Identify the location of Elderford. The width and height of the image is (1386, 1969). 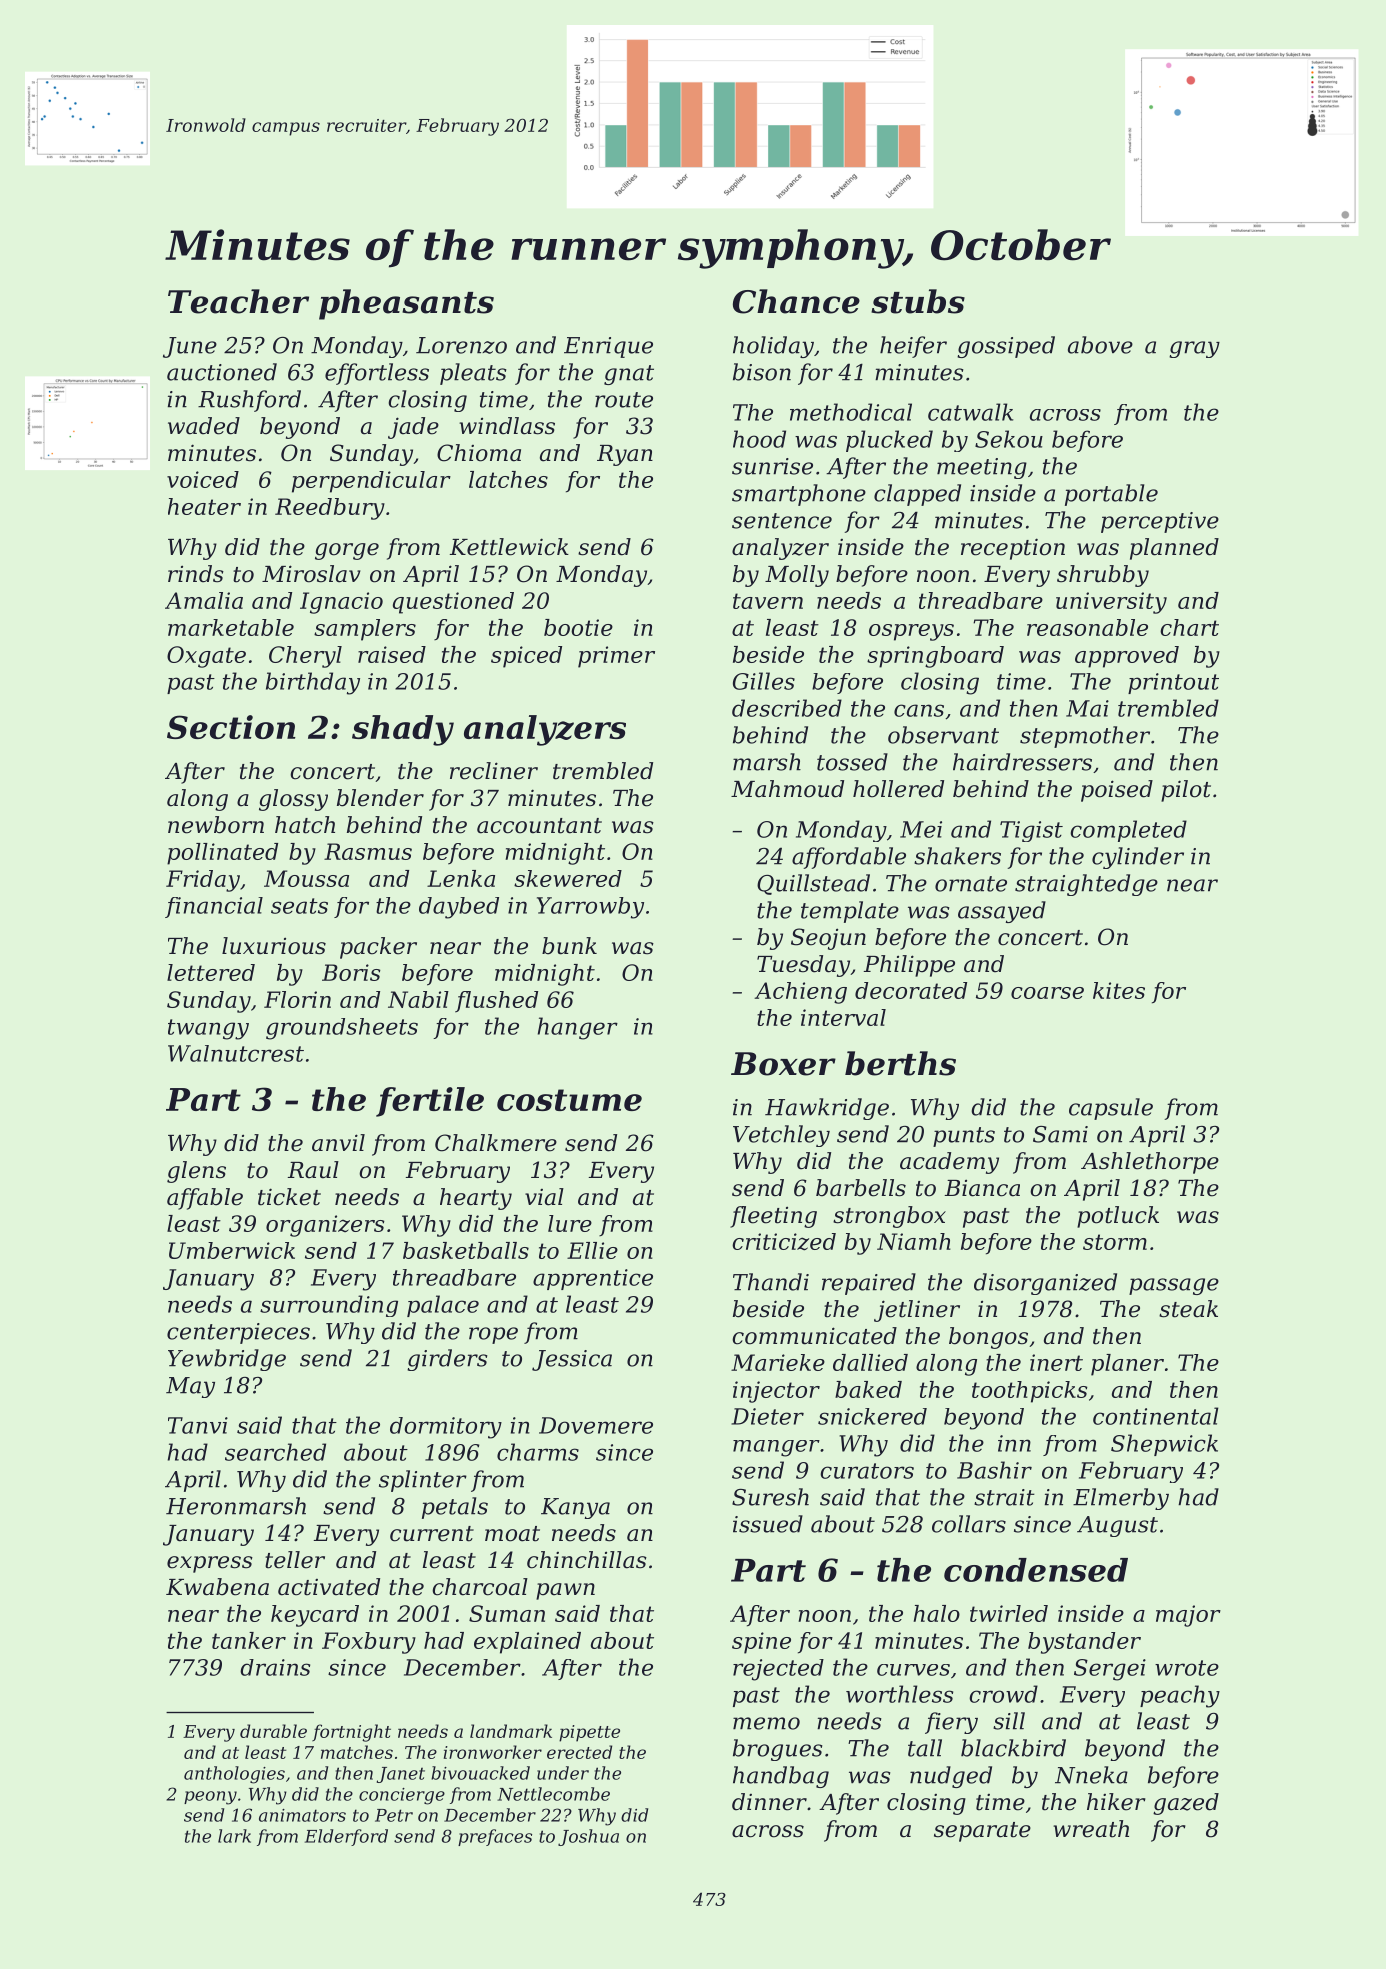
(346, 1837).
